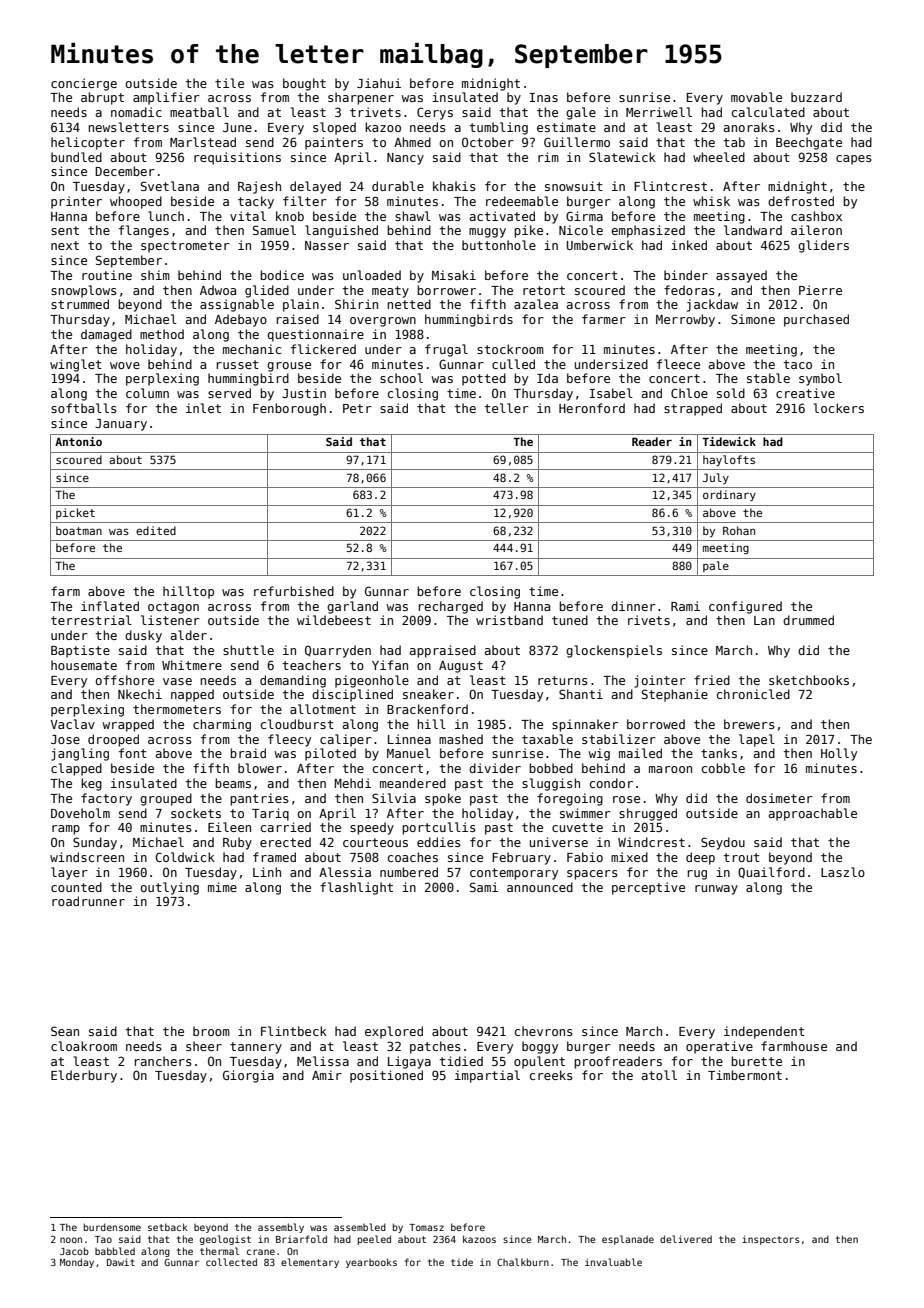  What do you see at coordinates (125, 171) in the page?
I see `December` at bounding box center [125, 171].
